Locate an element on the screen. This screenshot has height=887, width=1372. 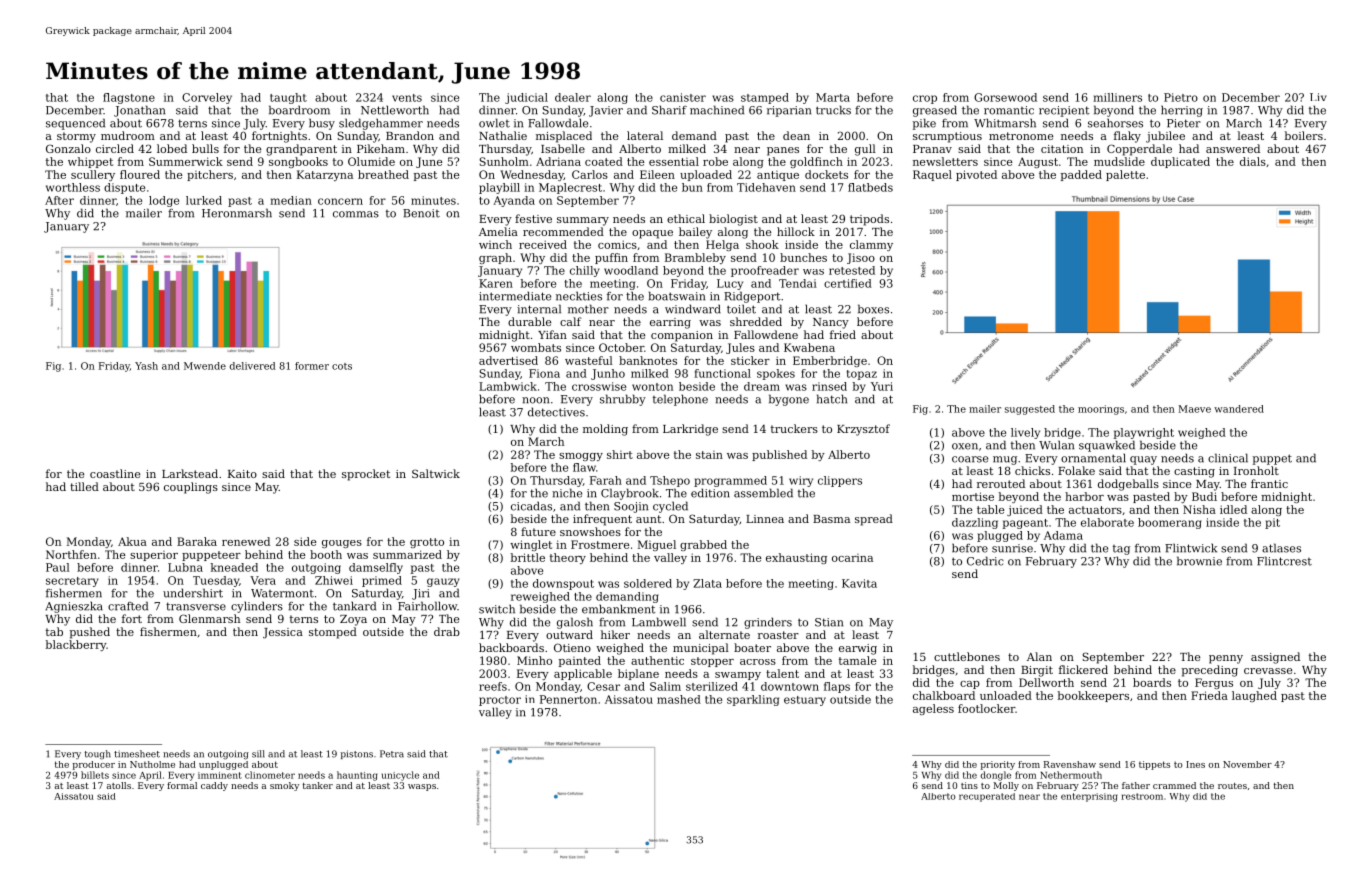
superior is located at coordinates (154, 556).
